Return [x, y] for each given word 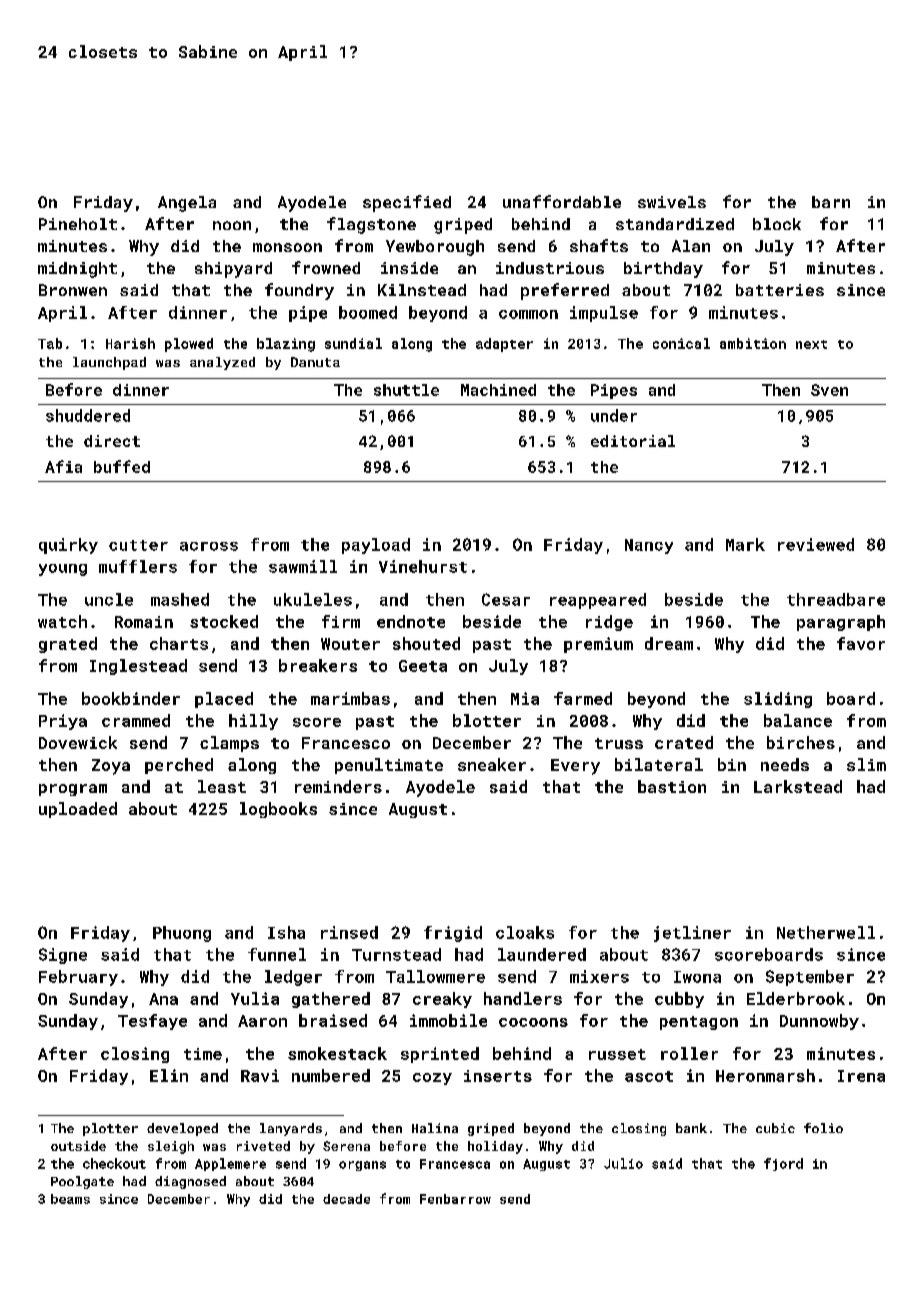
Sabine [208, 51]
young [63, 570]
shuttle [406, 390]
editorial [633, 441]
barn [831, 202]
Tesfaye [152, 1022]
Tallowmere [435, 976]
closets [103, 51]
